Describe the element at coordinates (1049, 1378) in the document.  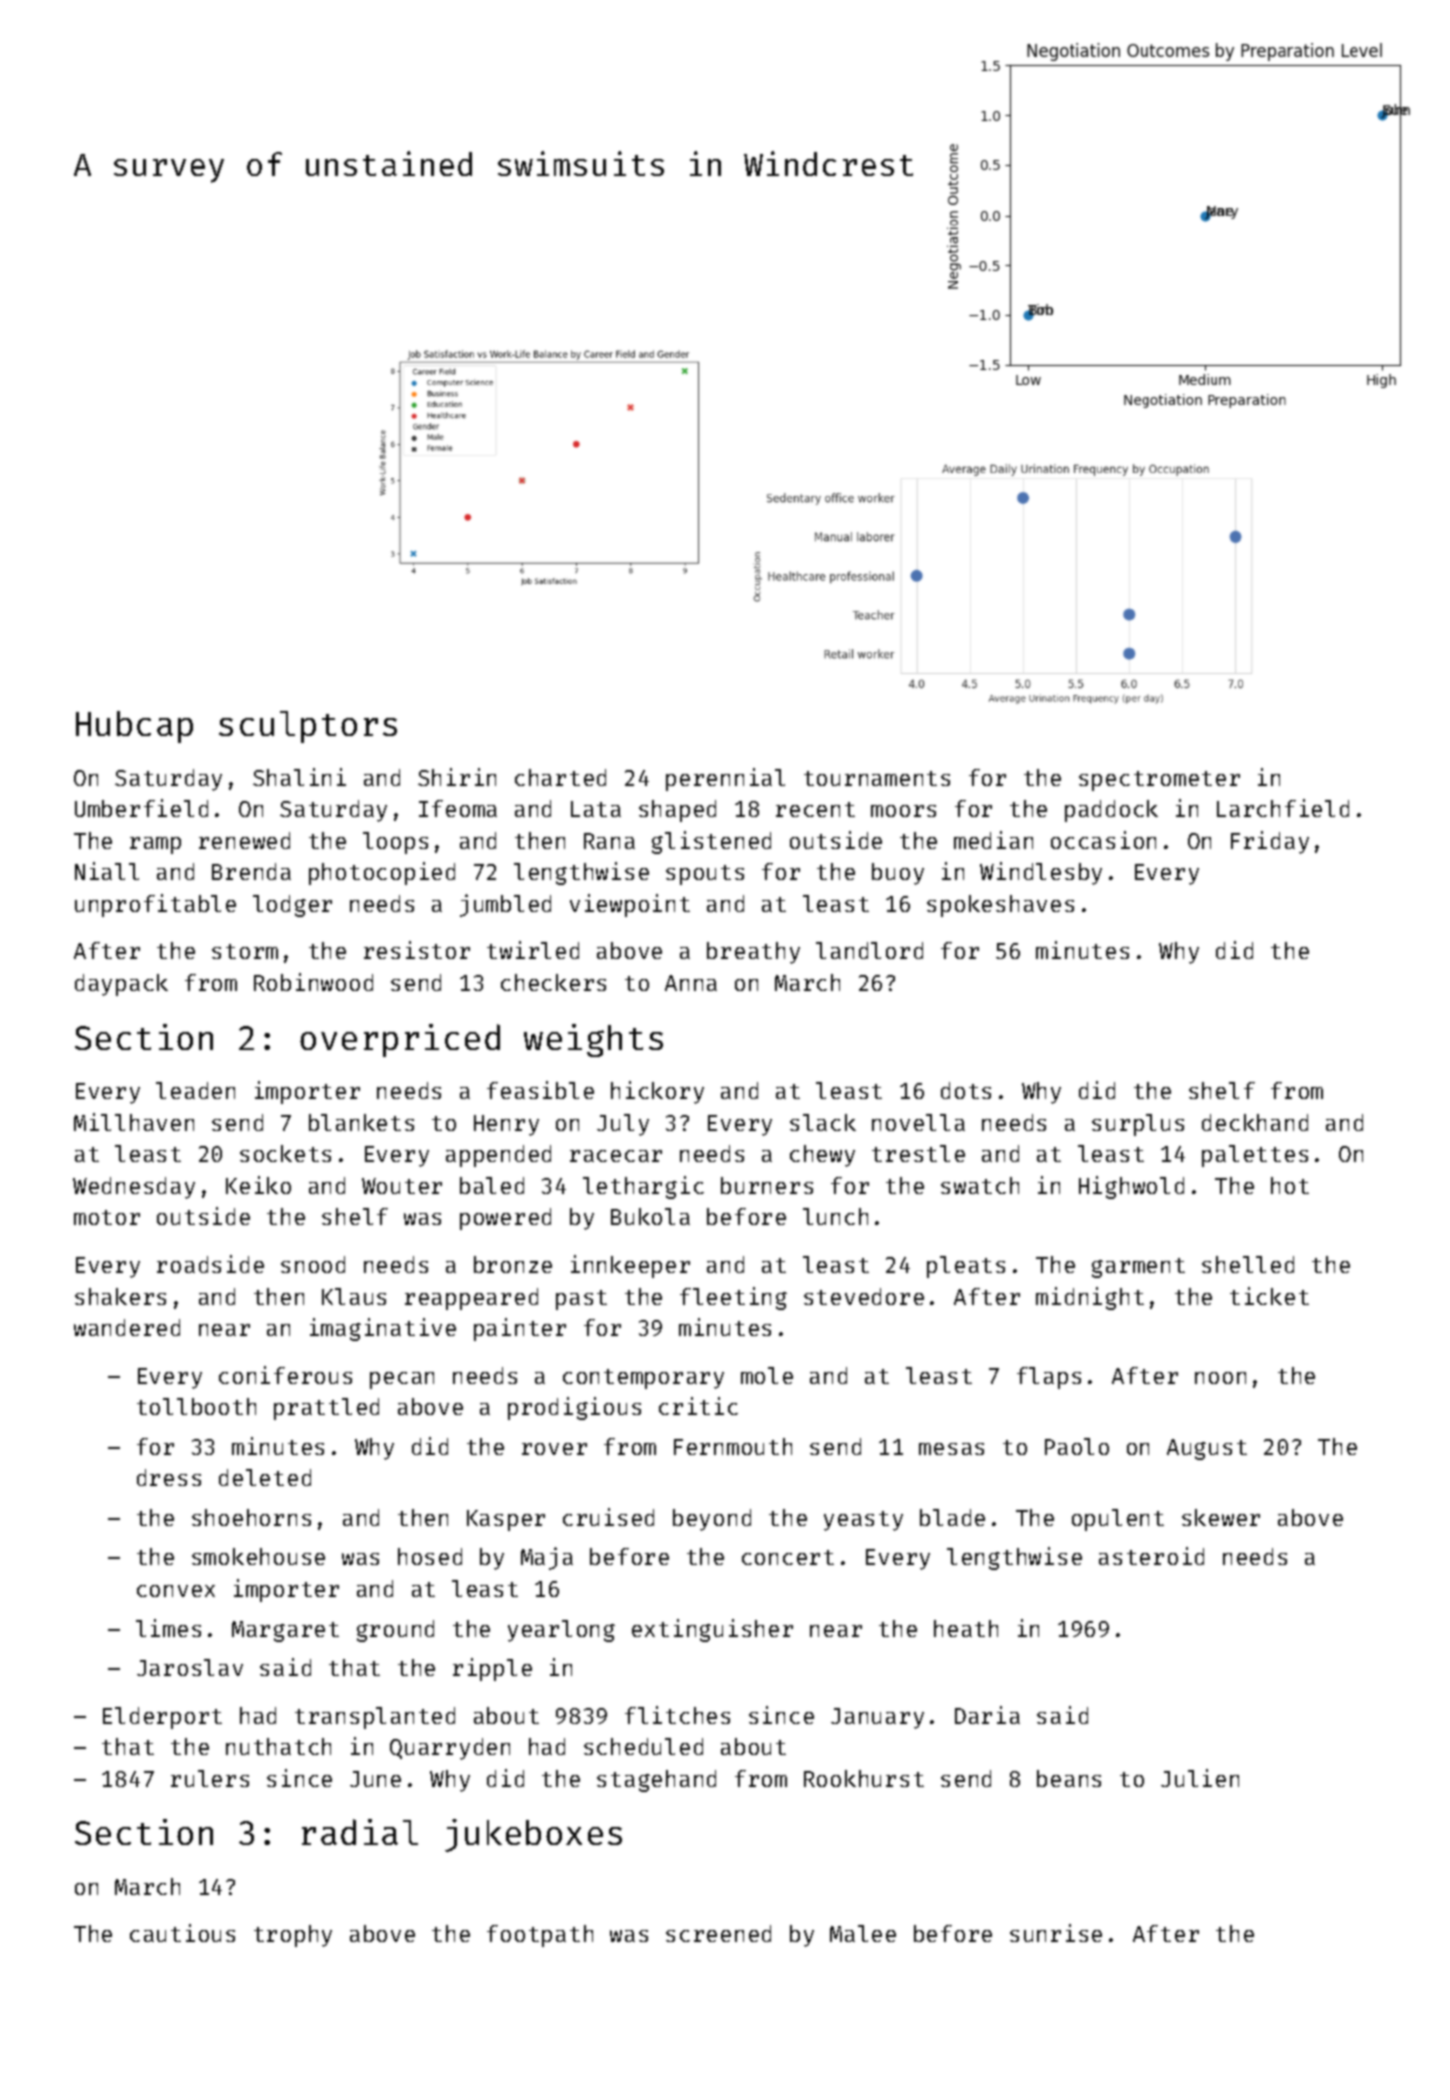
I see `flaps` at that location.
